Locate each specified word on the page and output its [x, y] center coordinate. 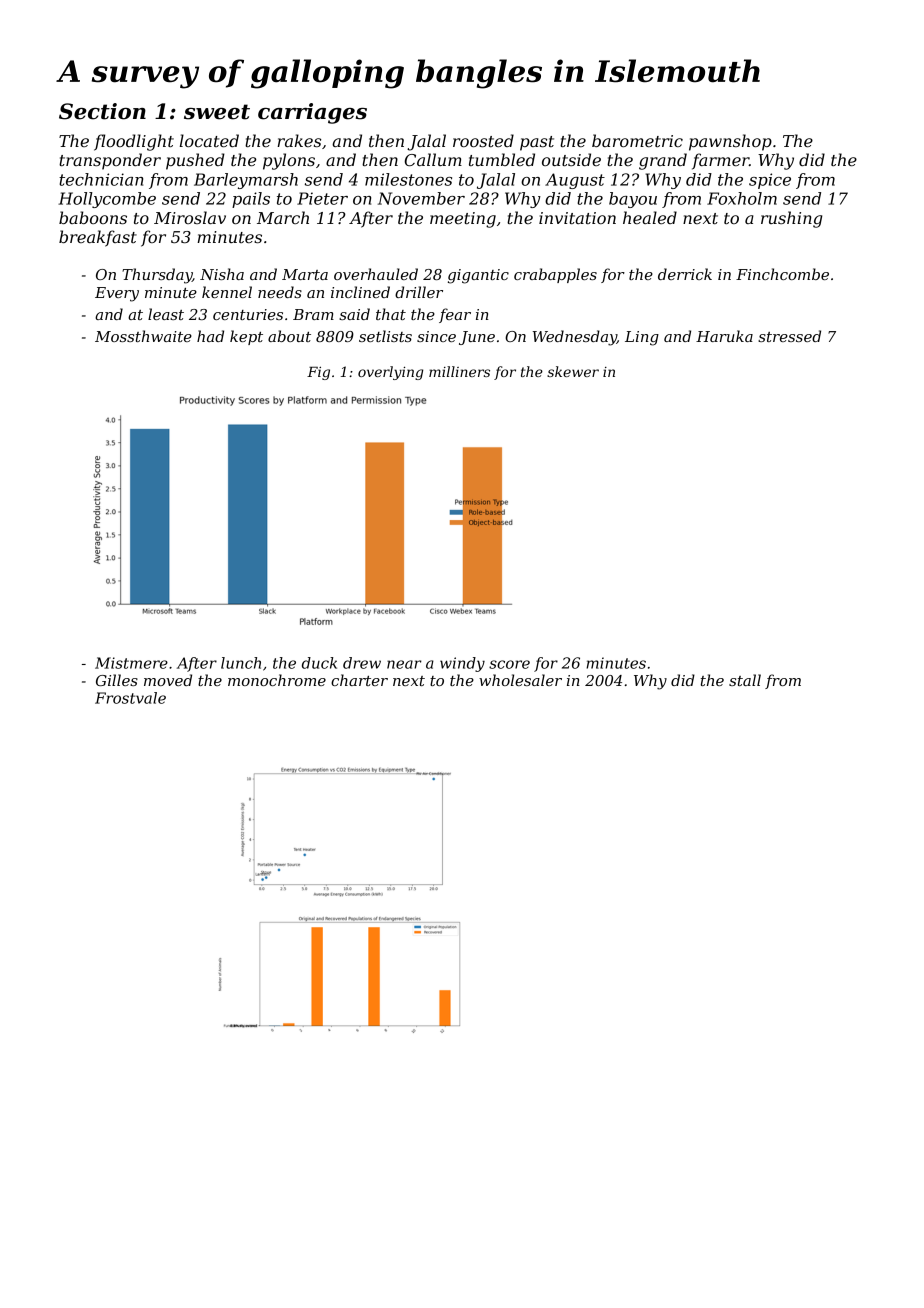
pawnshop [730, 142]
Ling [642, 338]
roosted [483, 140]
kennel [227, 292]
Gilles [117, 680]
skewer [573, 371]
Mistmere [131, 663]
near [404, 664]
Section [102, 111]
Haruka [724, 336]
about [289, 336]
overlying [390, 373]
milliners [459, 371]
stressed [789, 336]
